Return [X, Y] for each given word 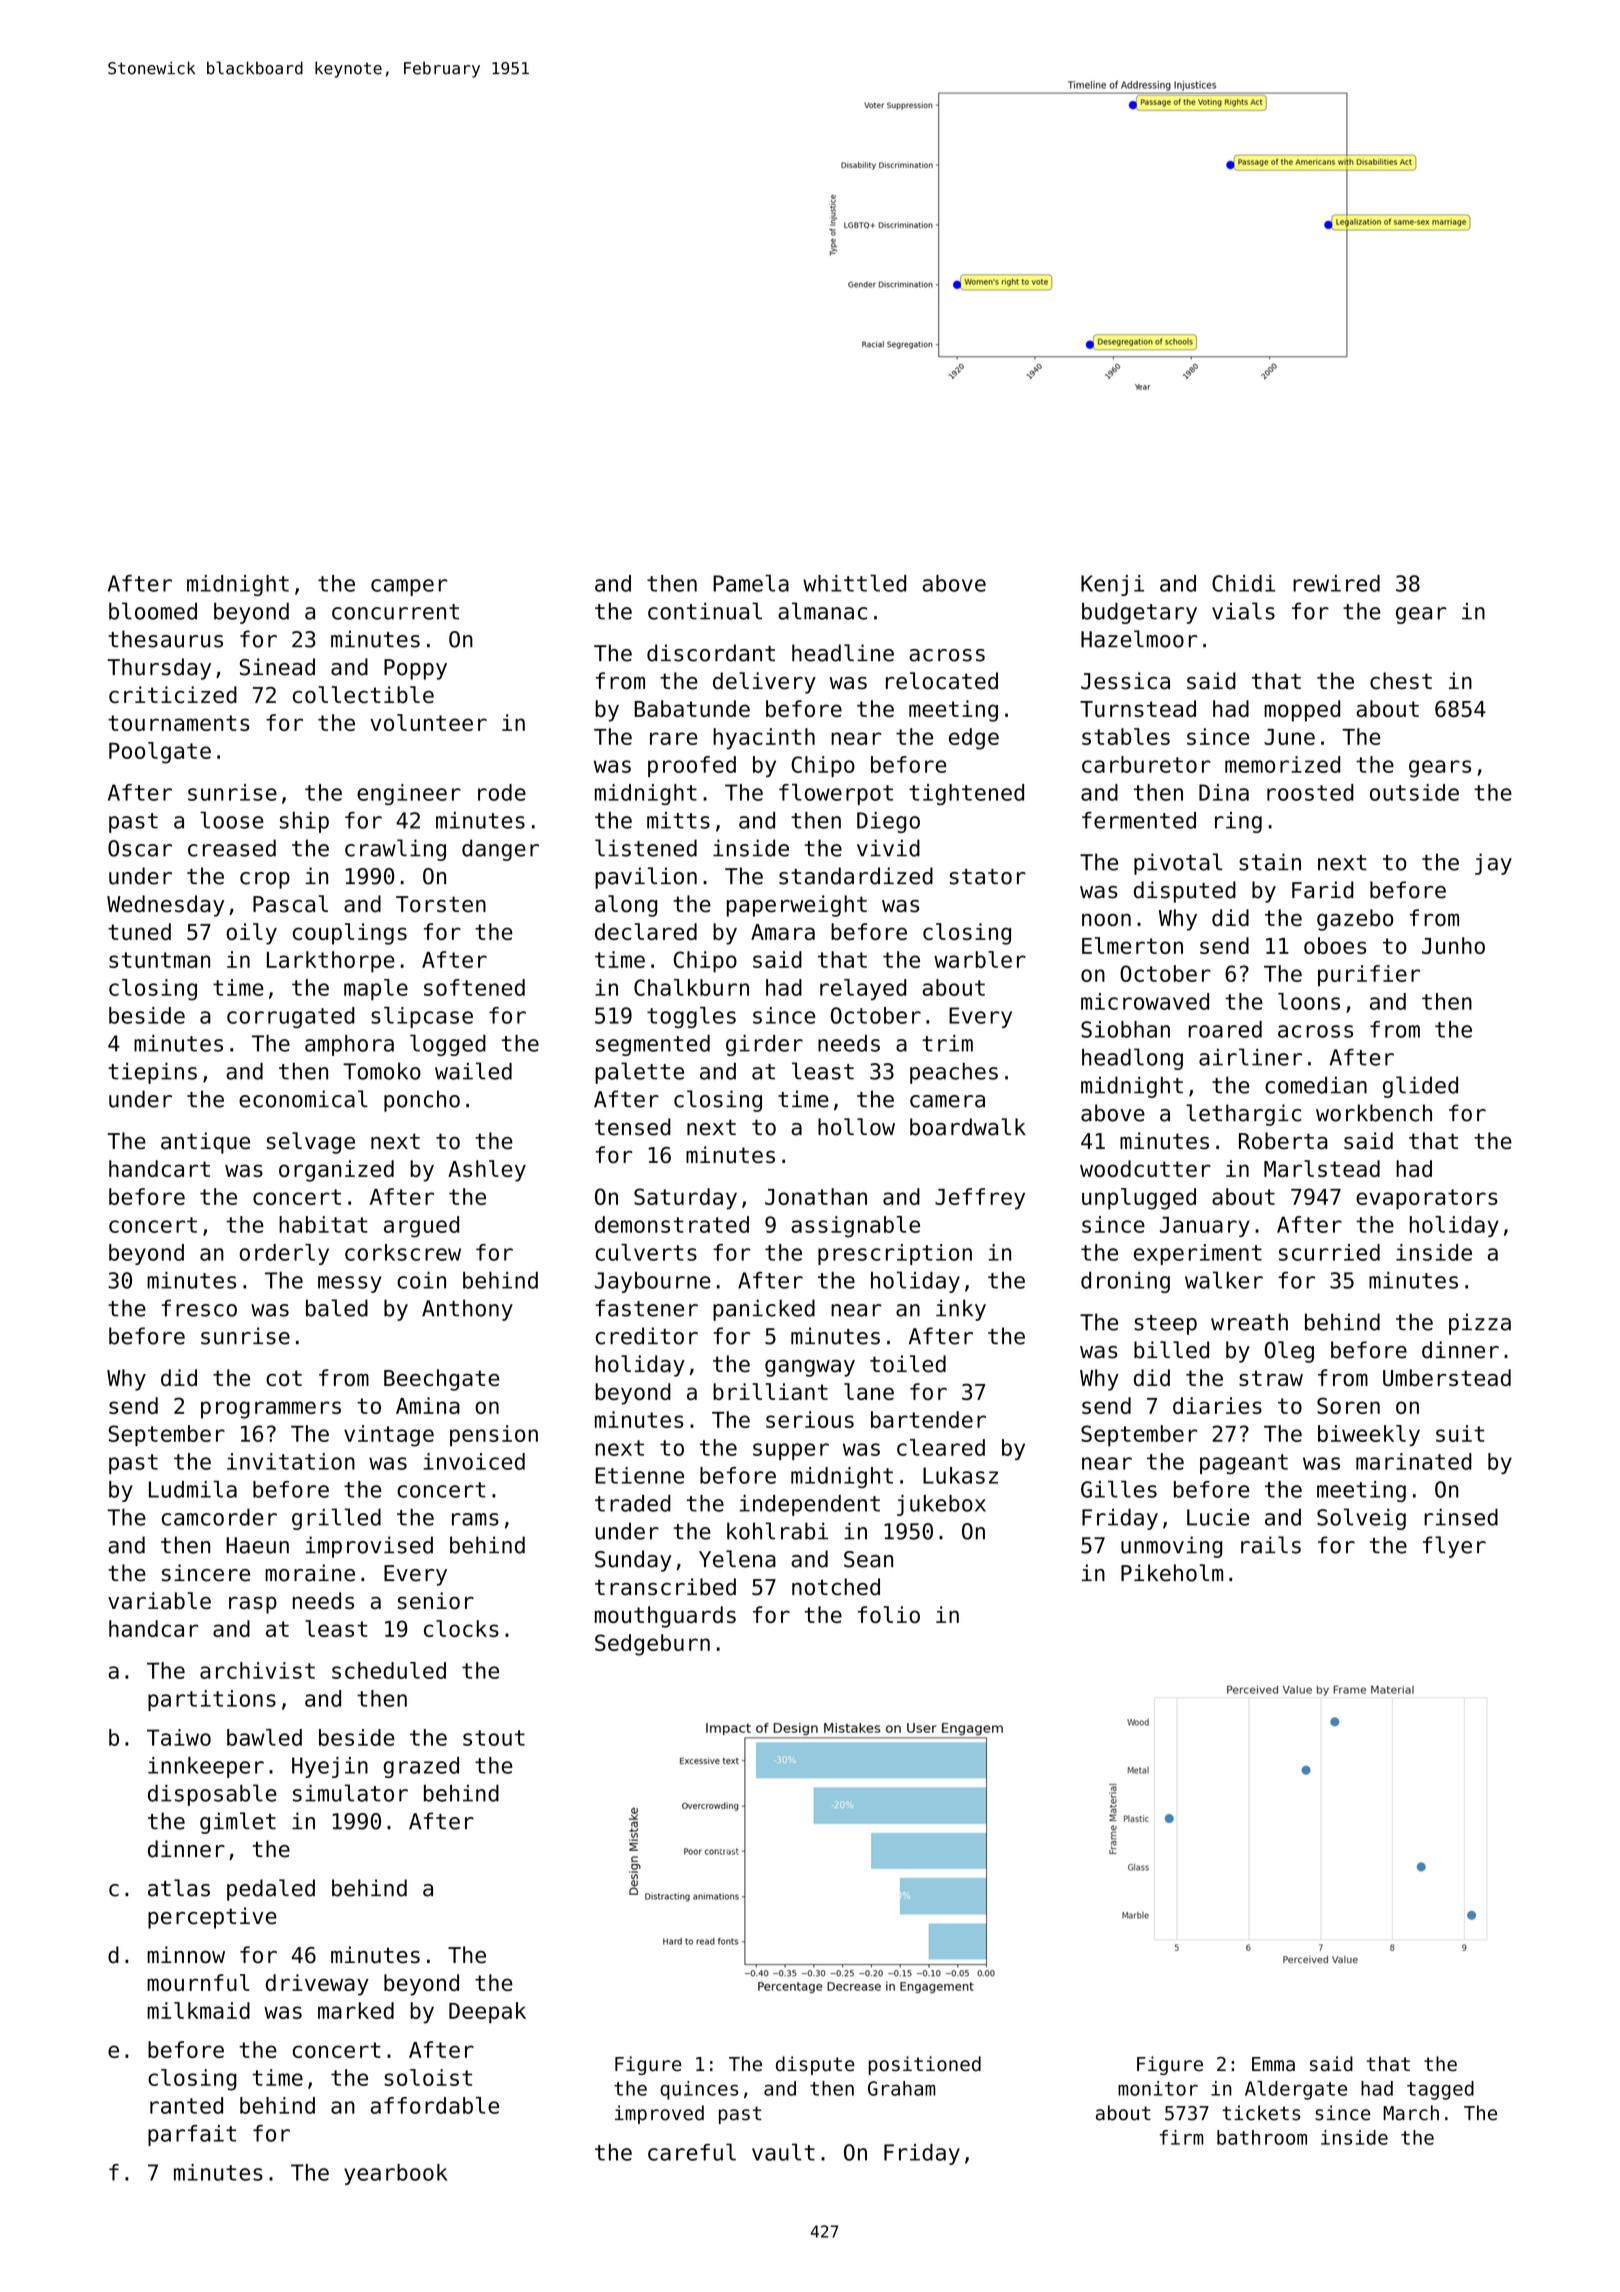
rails [1271, 1545]
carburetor [1146, 764]
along [626, 906]
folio [889, 1614]
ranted [186, 2105]
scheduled [389, 1670]
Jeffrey [980, 1199]
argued [421, 1227]
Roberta [1283, 1141]
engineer [409, 794]
